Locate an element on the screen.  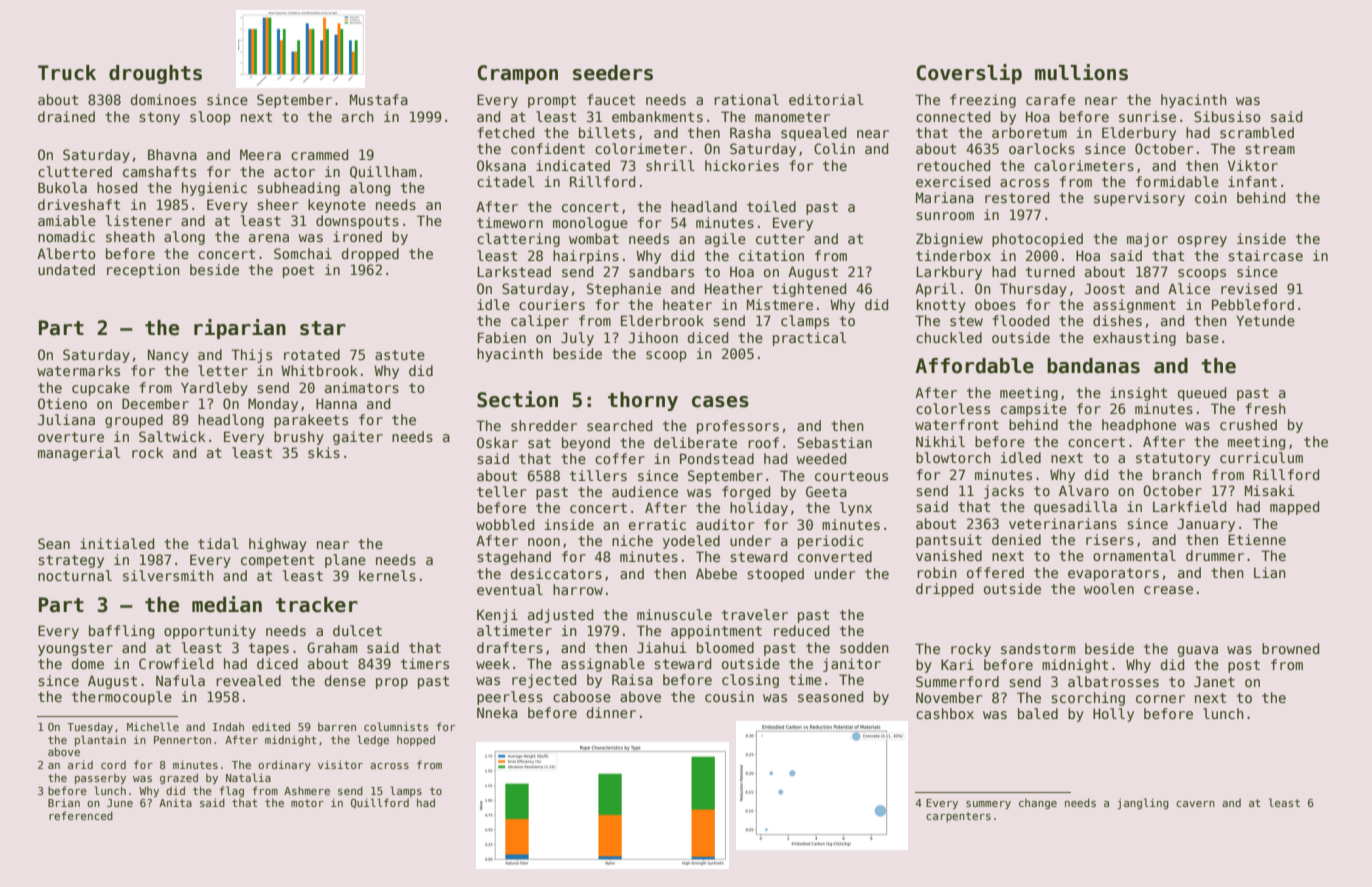
Rasha is located at coordinates (750, 132).
